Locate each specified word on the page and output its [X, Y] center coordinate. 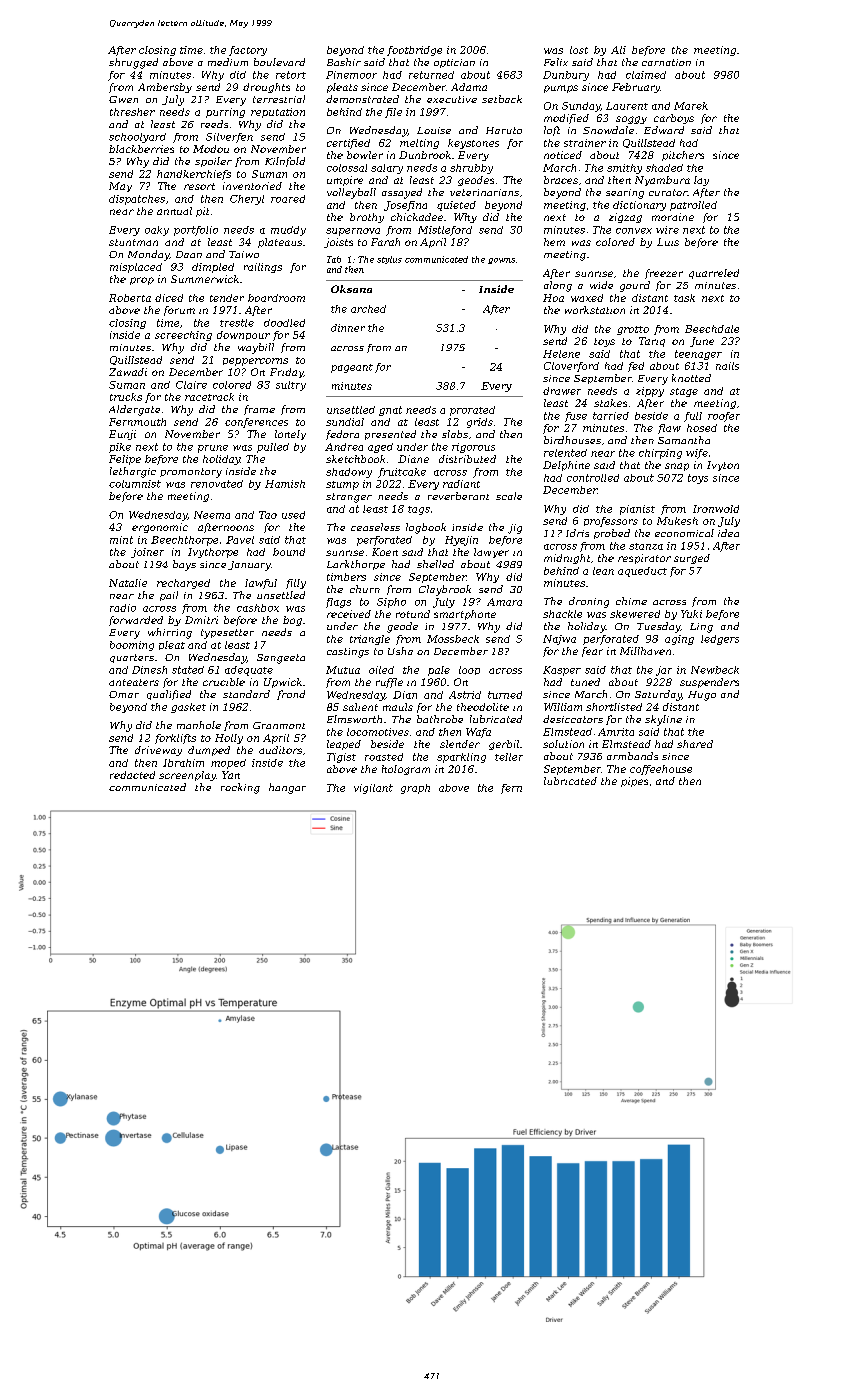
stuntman [133, 242]
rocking [240, 788]
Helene [561, 354]
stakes [610, 403]
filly [296, 584]
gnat [390, 411]
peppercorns [255, 362]
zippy [650, 392]
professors [611, 522]
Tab [334, 259]
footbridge [414, 51]
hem [554, 242]
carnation [666, 62]
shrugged [133, 63]
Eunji [122, 435]
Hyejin [461, 541]
